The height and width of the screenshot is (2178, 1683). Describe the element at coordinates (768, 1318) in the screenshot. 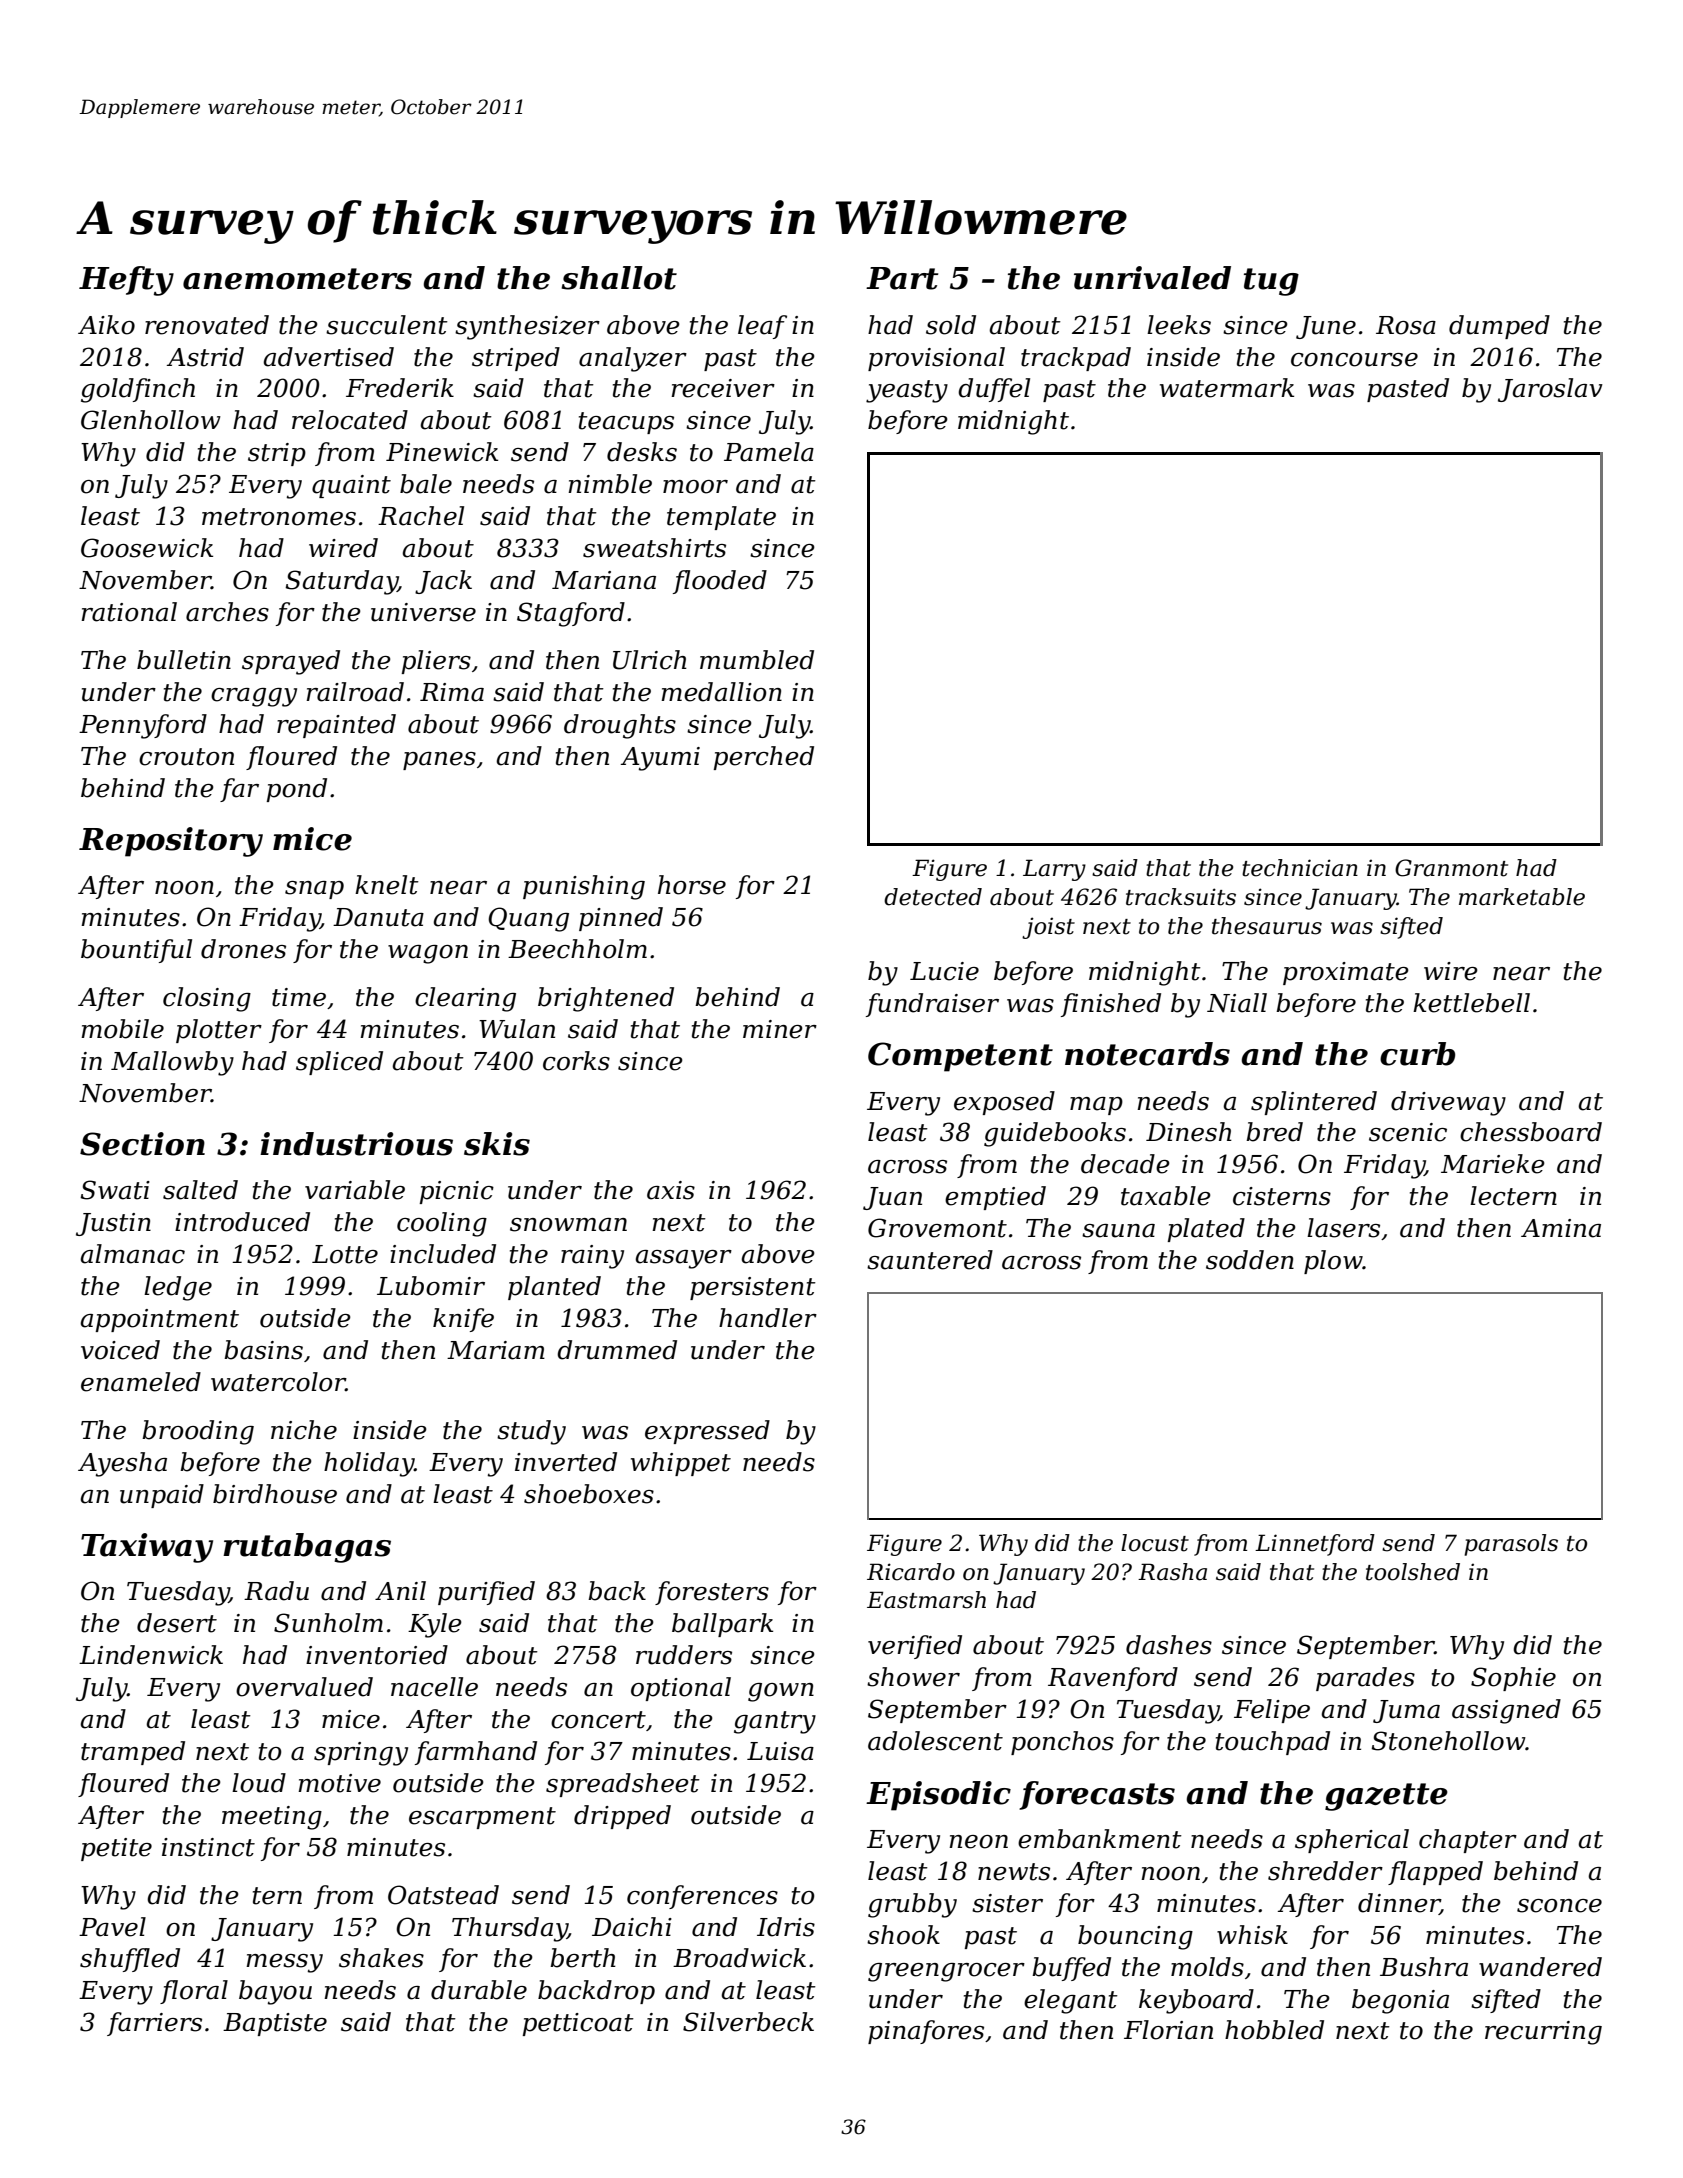

I see `handler` at that location.
